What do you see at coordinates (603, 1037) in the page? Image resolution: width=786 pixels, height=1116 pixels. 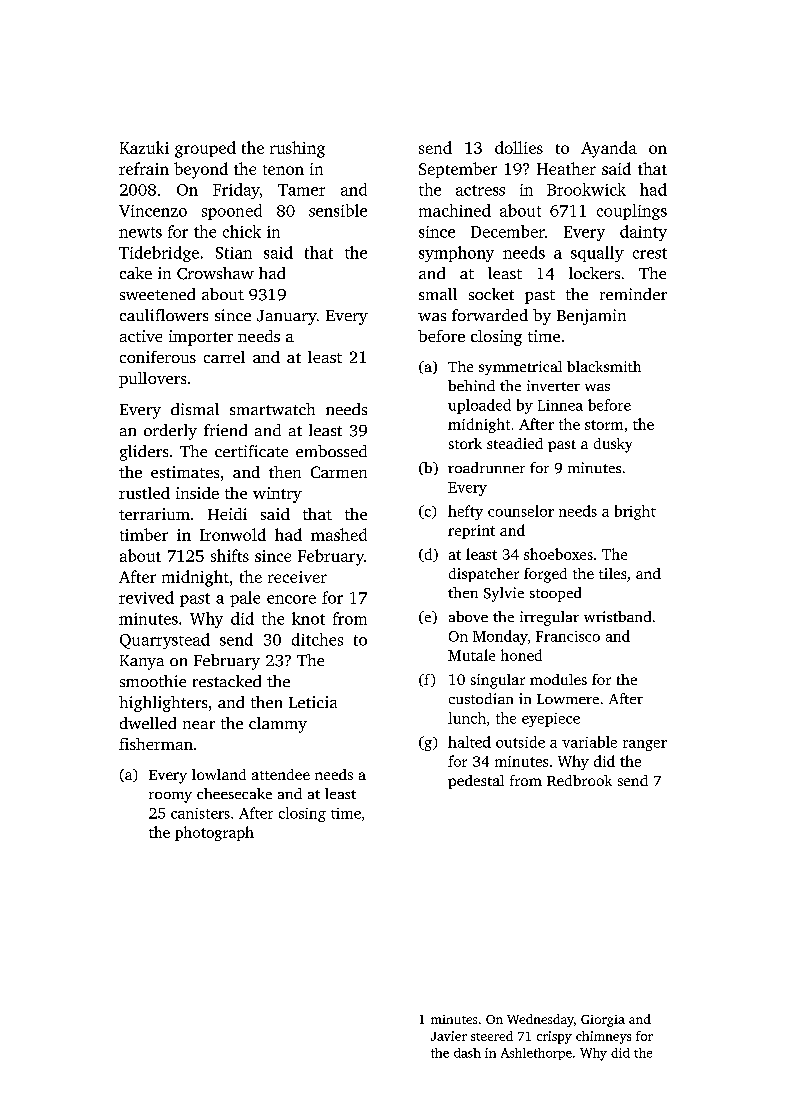 I see `chimneys` at bounding box center [603, 1037].
